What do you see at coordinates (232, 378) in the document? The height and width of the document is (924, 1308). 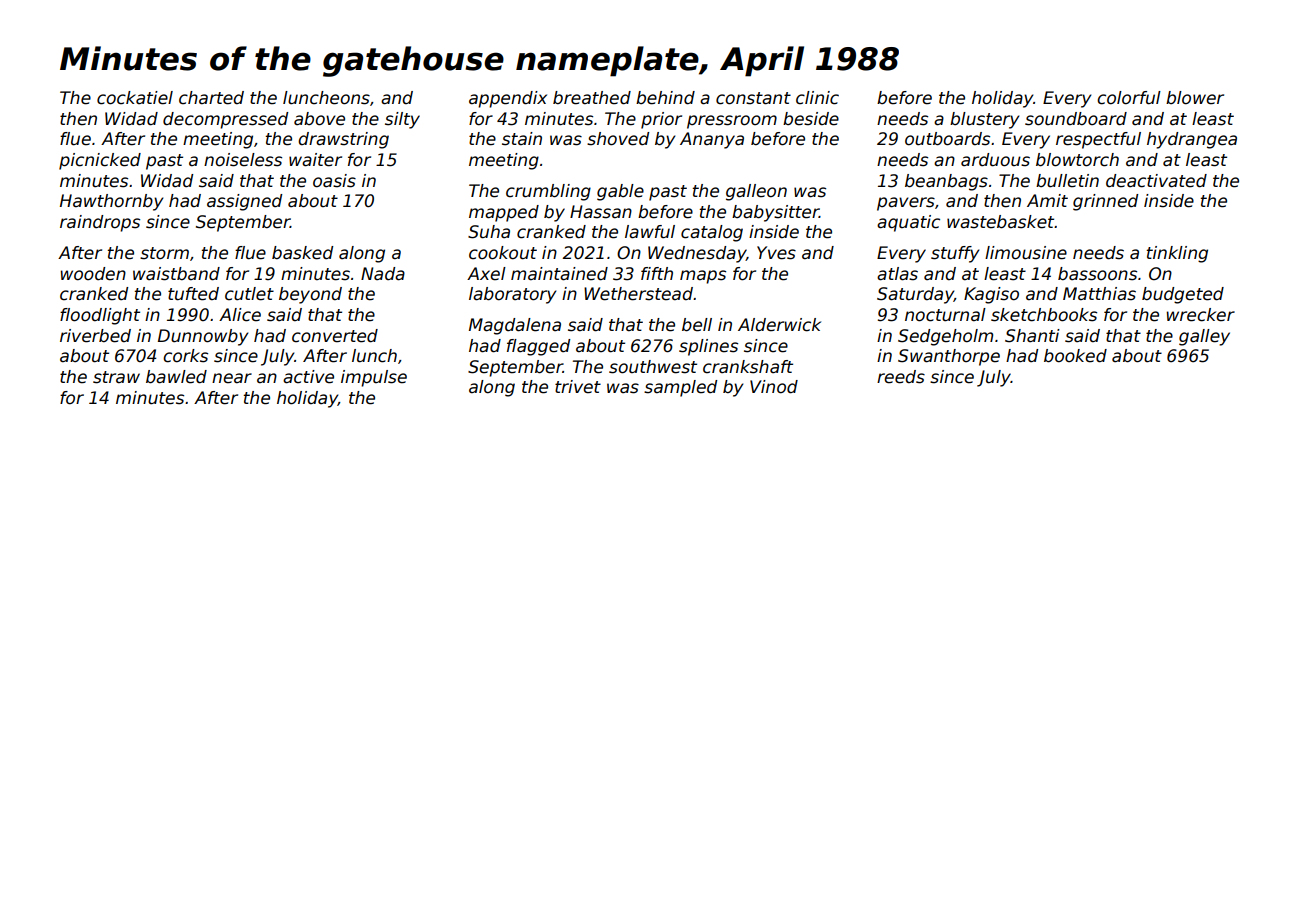 I see `near` at bounding box center [232, 378].
